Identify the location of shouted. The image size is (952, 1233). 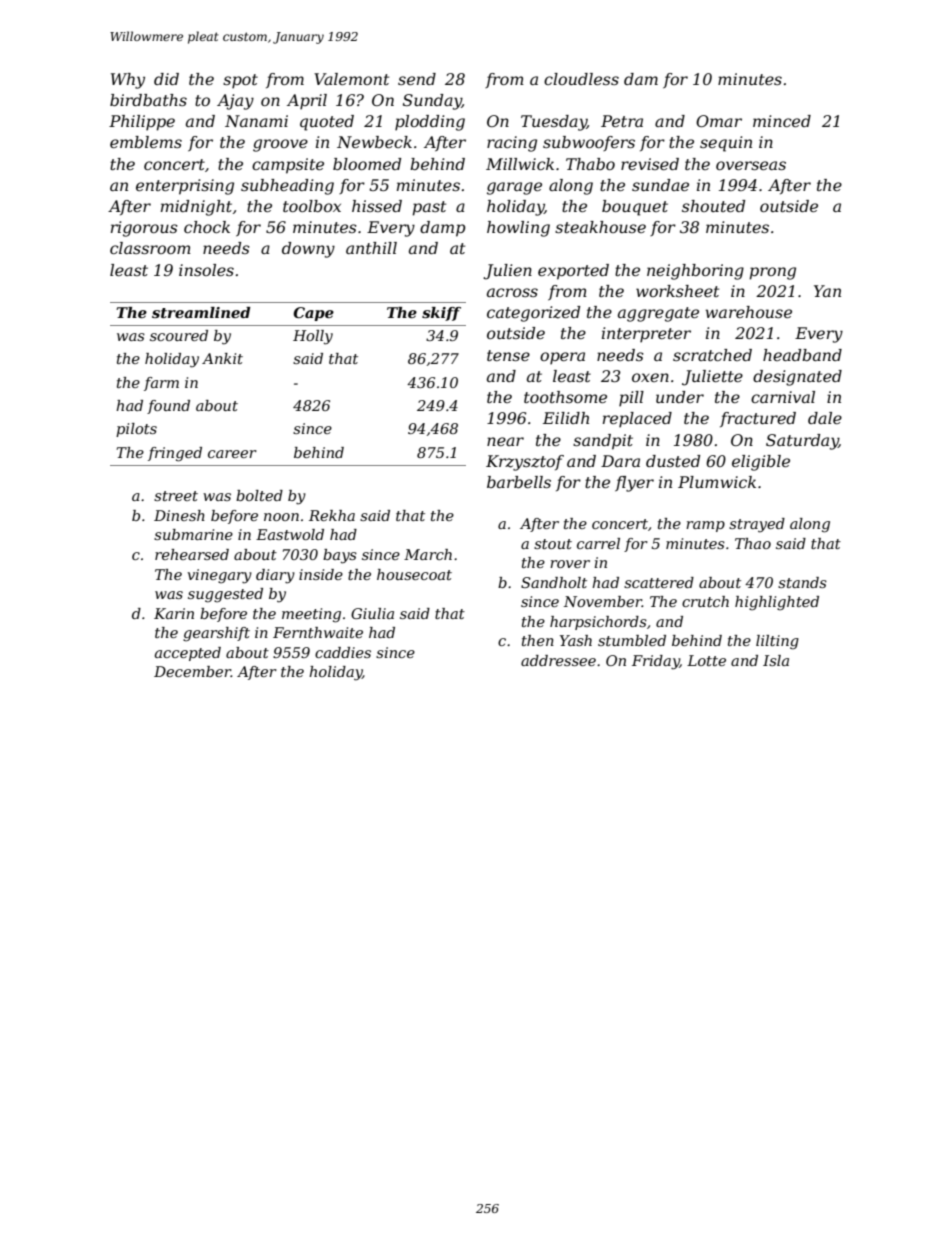
(713, 206).
